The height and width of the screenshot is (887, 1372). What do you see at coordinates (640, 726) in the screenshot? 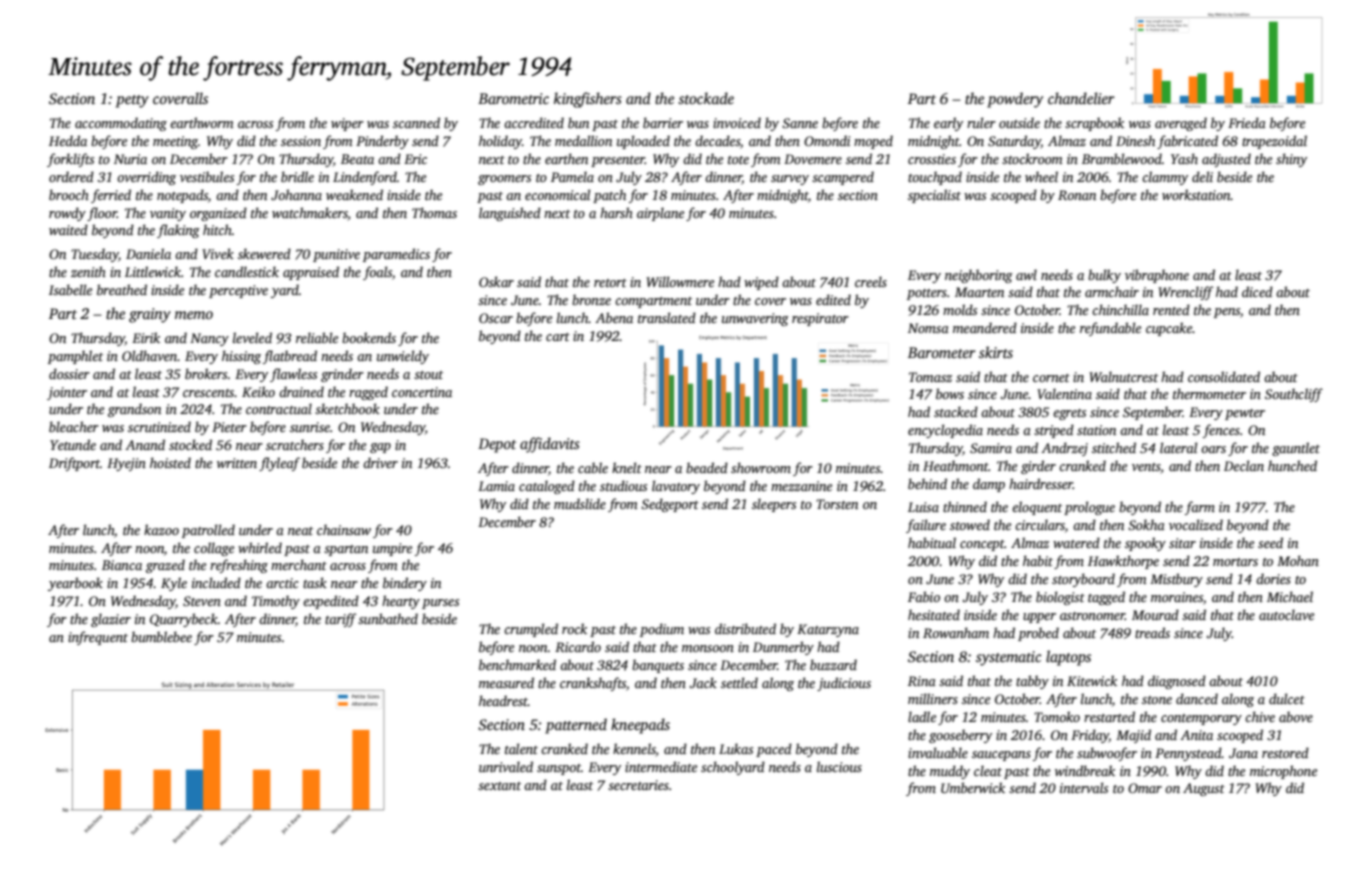
I see `kneepads` at bounding box center [640, 726].
